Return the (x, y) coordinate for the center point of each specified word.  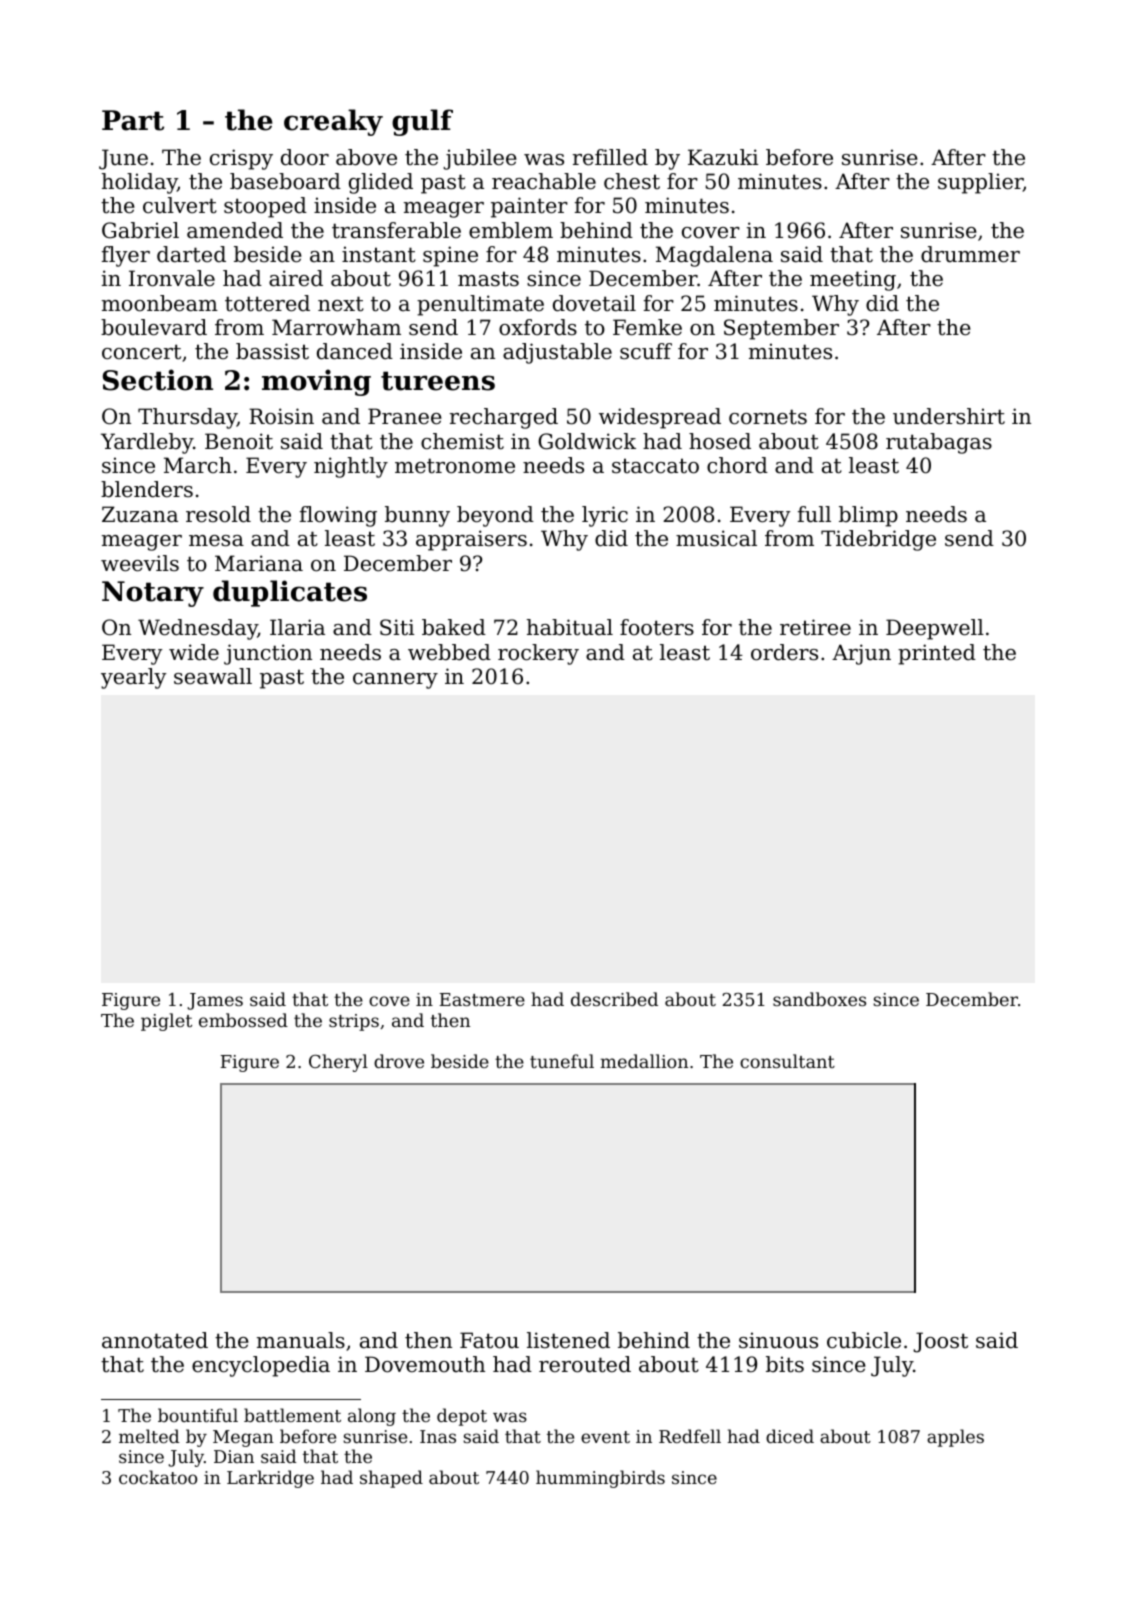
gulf (422, 122)
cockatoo (158, 1477)
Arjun (861, 654)
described (614, 999)
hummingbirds (600, 1479)
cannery (395, 681)
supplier (980, 183)
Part (133, 120)
